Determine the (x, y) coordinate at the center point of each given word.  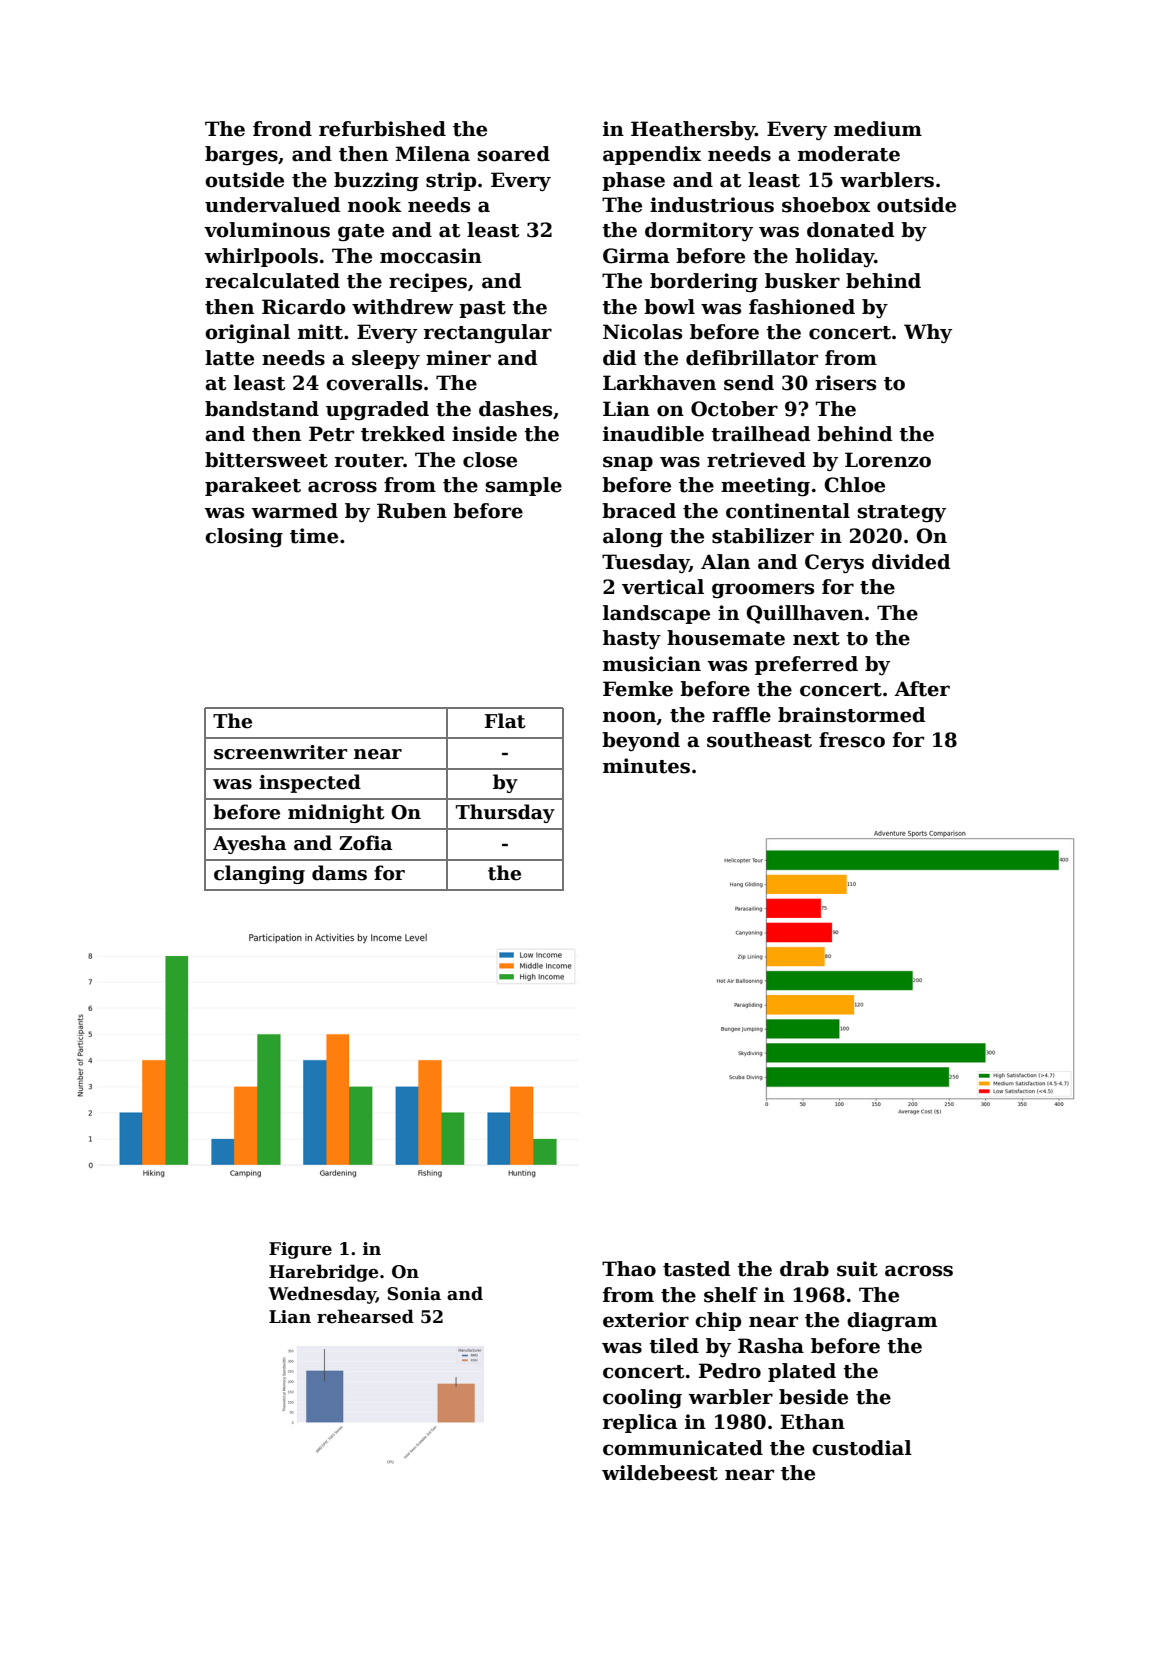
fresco (852, 740)
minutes (646, 766)
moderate (849, 154)
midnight (336, 813)
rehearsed (365, 1316)
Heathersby (693, 130)
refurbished (382, 129)
